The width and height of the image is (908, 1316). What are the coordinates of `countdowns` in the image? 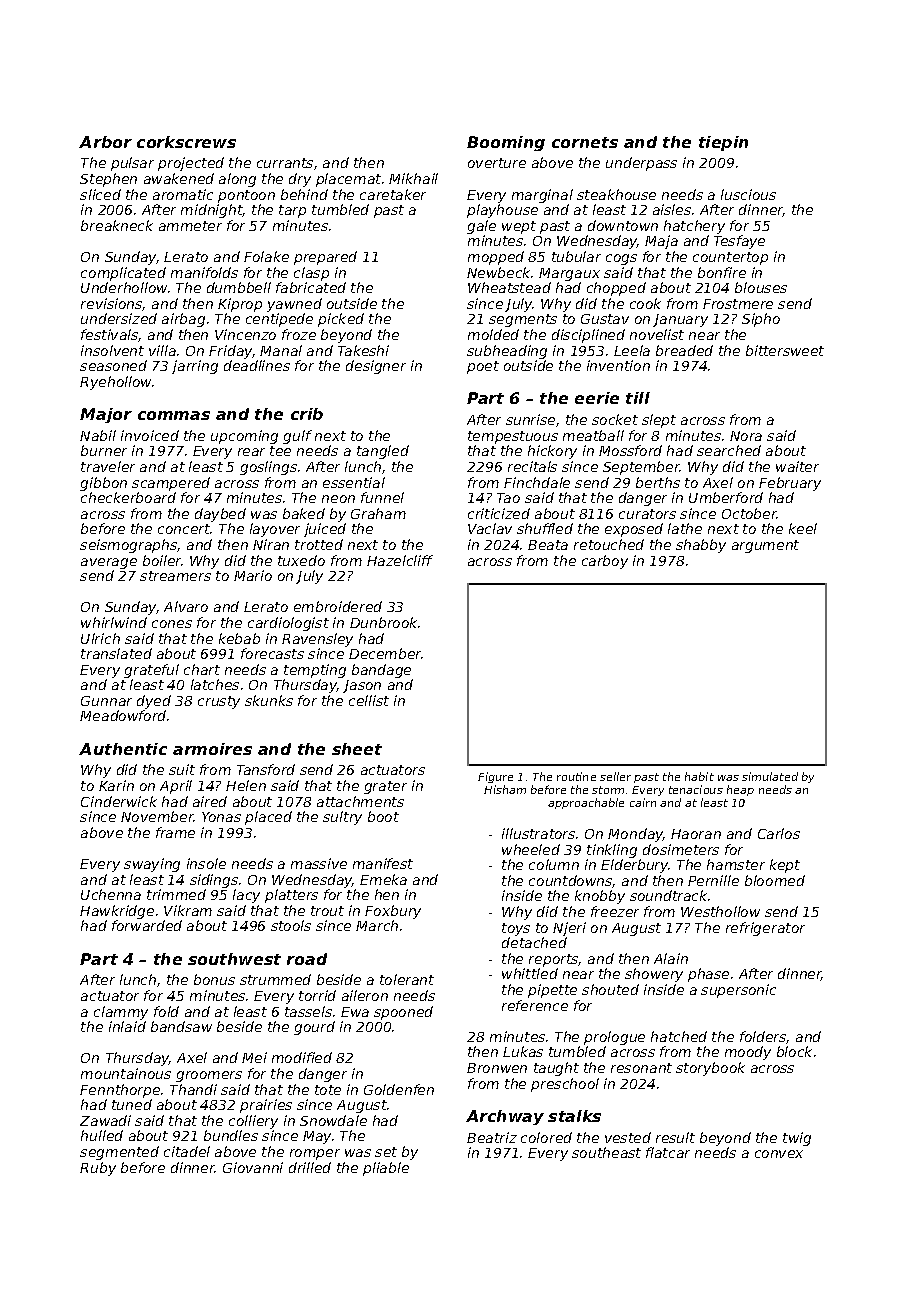 It's located at (571, 881).
